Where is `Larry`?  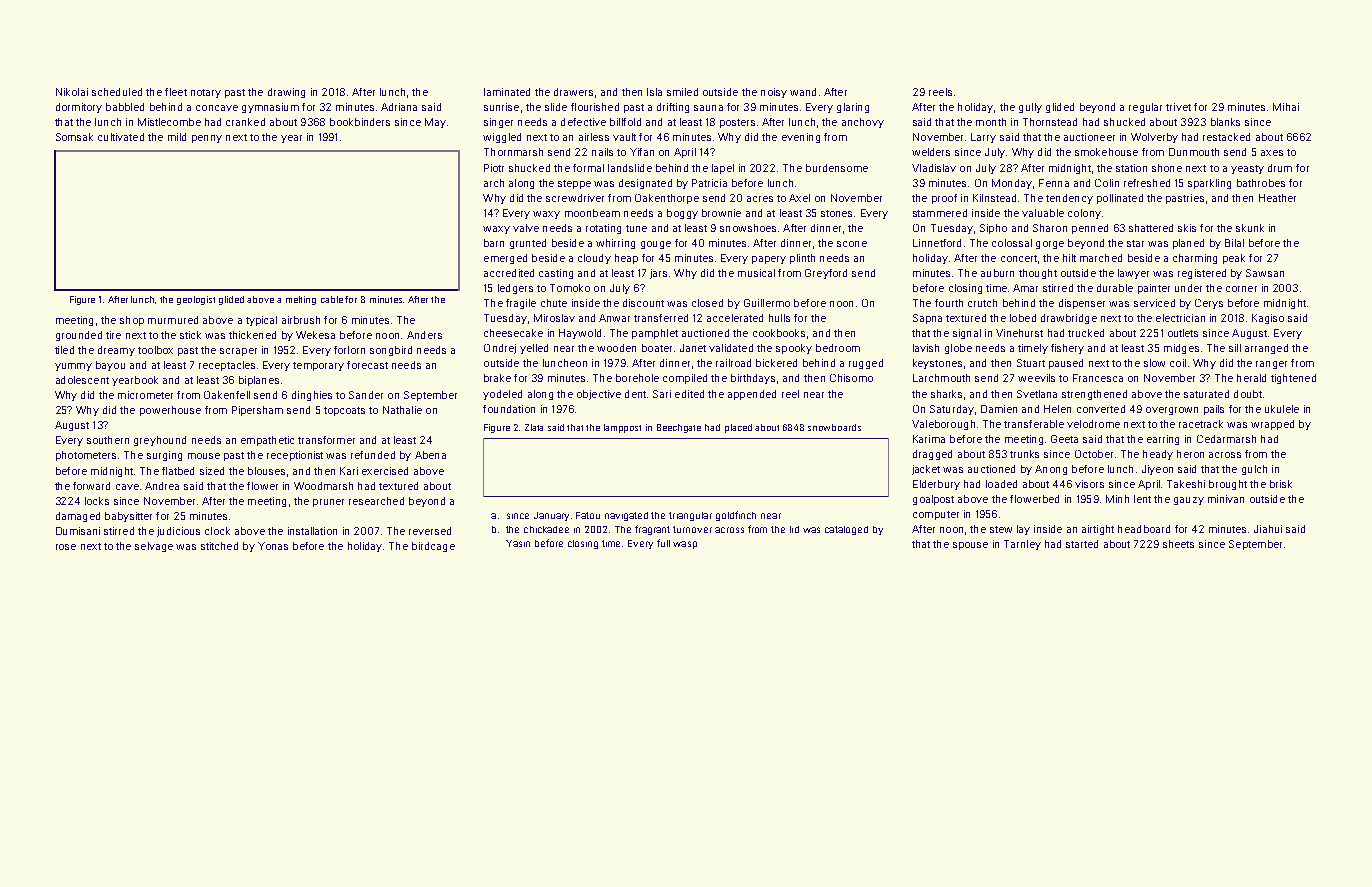
Larry is located at coordinates (983, 138).
